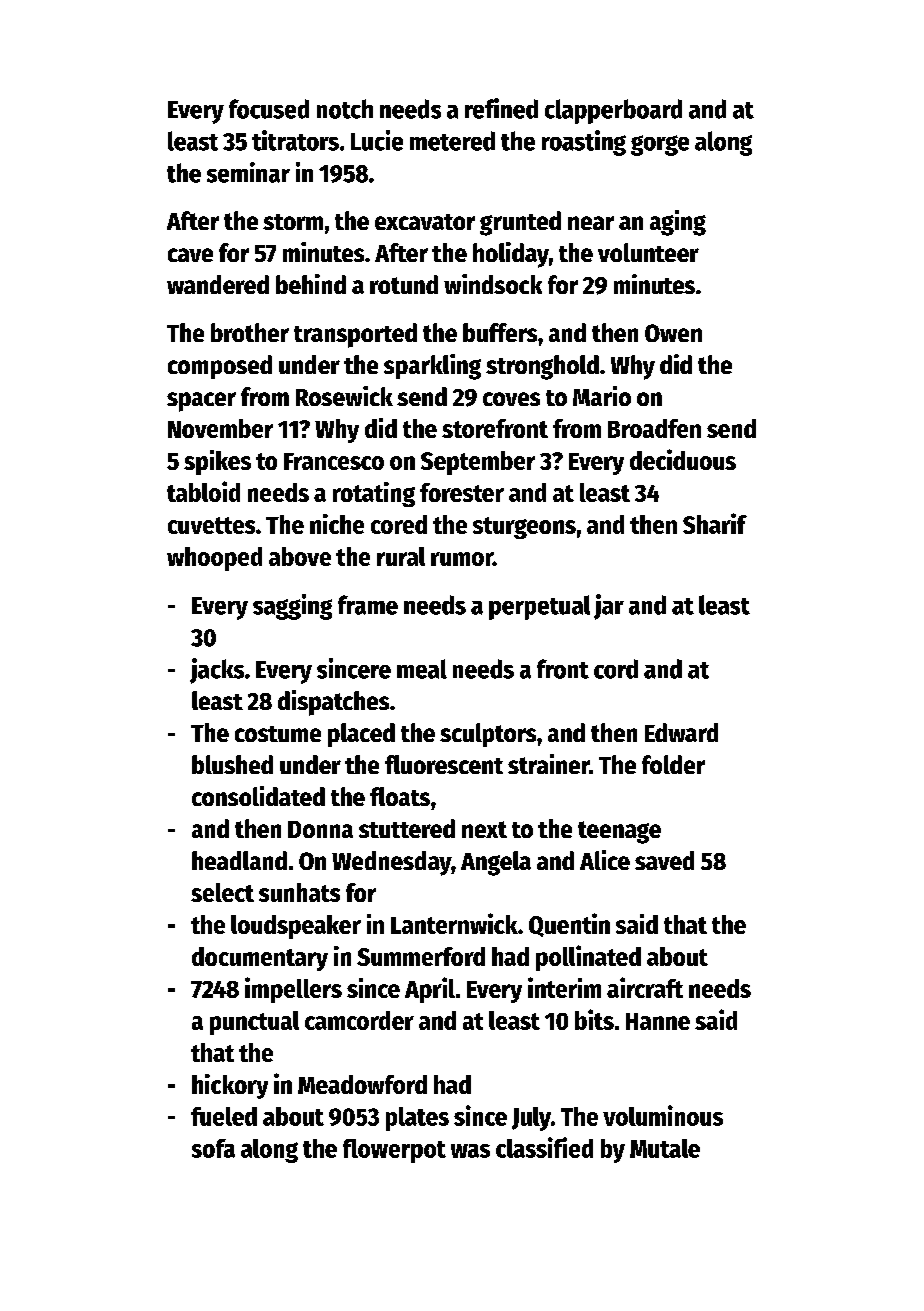 The height and width of the screenshot is (1311, 924). What do you see at coordinates (232, 764) in the screenshot?
I see `blushed` at bounding box center [232, 764].
